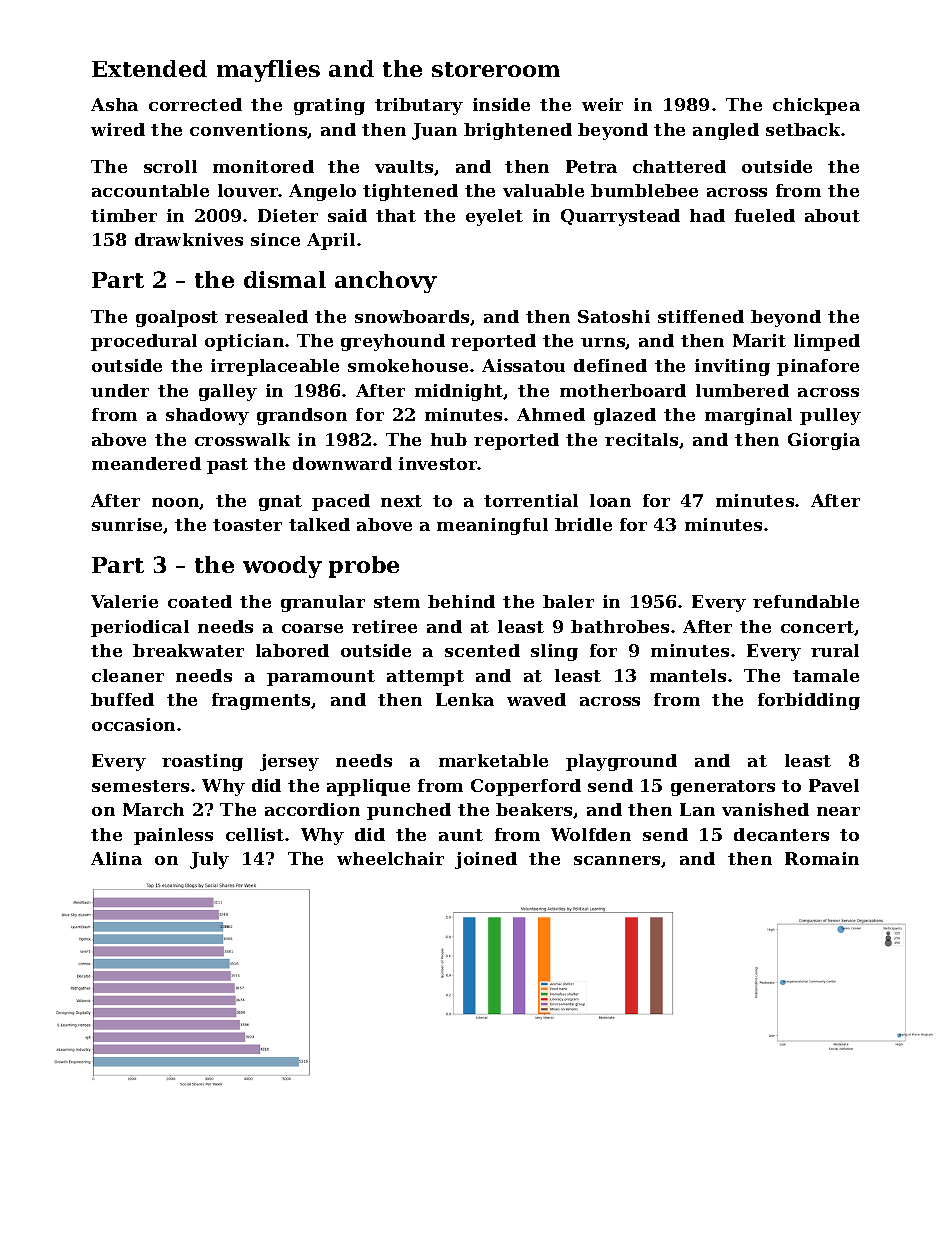 The width and height of the screenshot is (952, 1233). Describe the element at coordinates (189, 239) in the screenshot. I see `drawknives` at that location.
